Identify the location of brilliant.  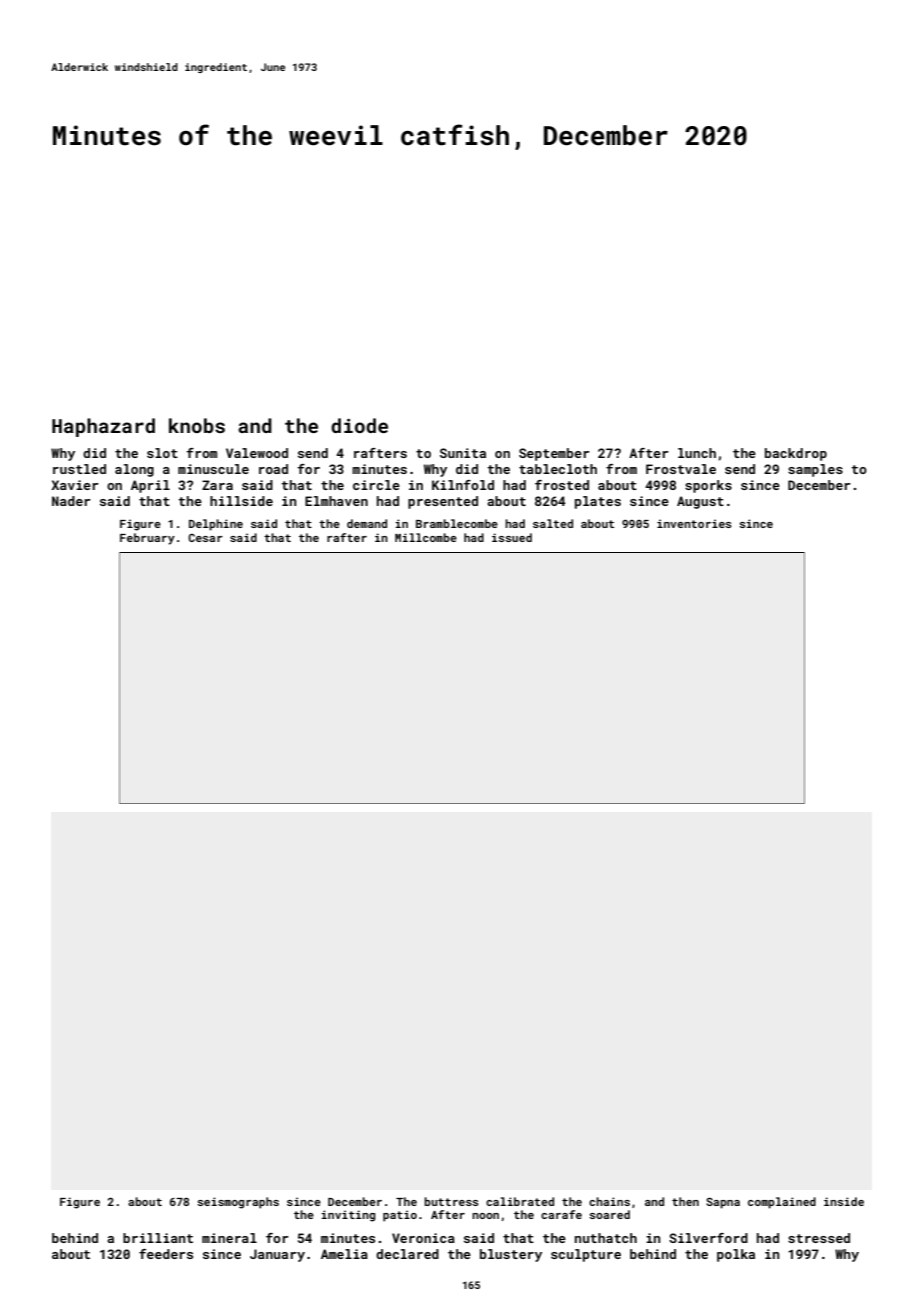
(158, 1238).
